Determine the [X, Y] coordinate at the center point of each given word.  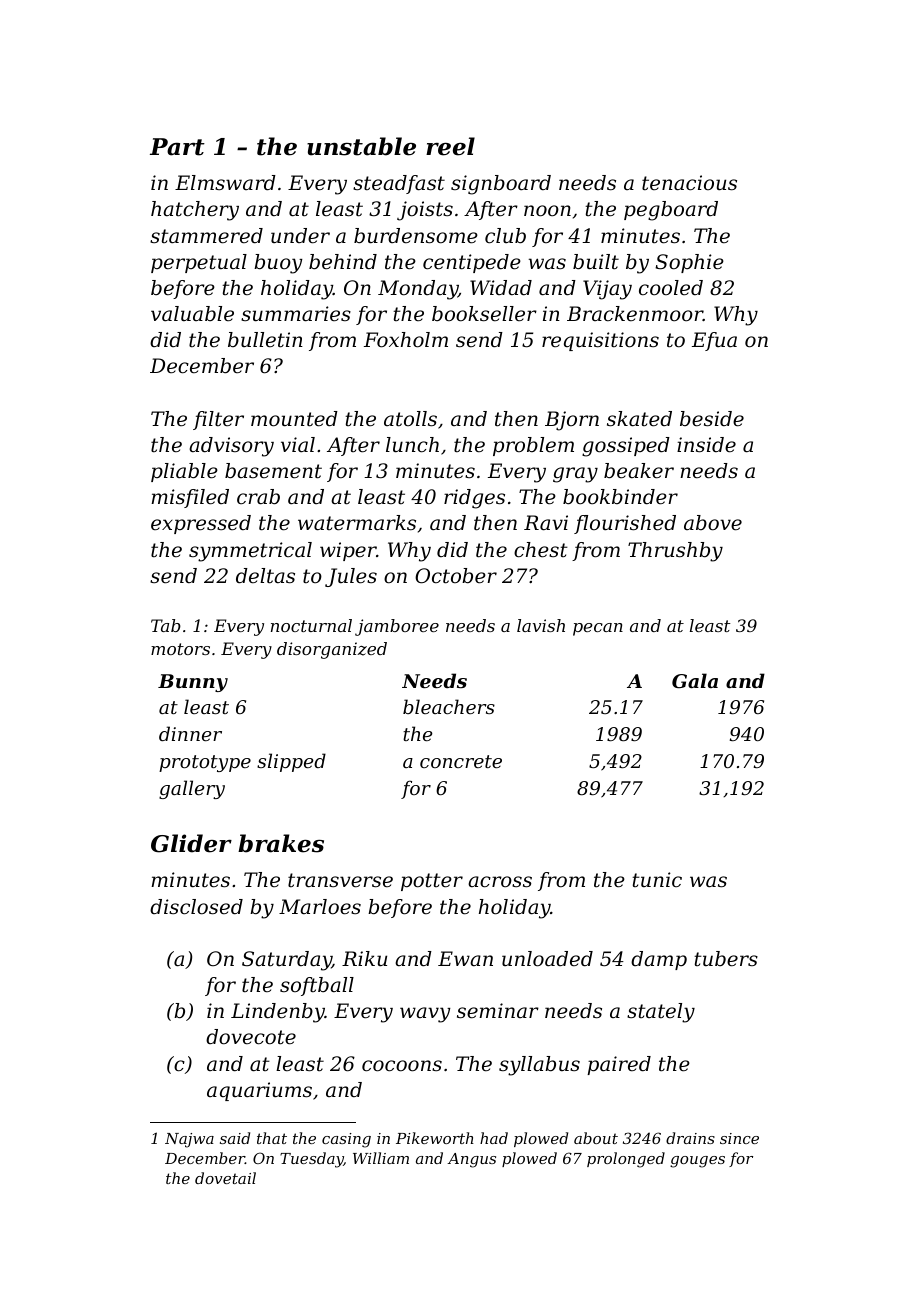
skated [639, 419]
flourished [625, 524]
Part [177, 147]
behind [343, 262]
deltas [265, 576]
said [235, 1138]
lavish [541, 625]
